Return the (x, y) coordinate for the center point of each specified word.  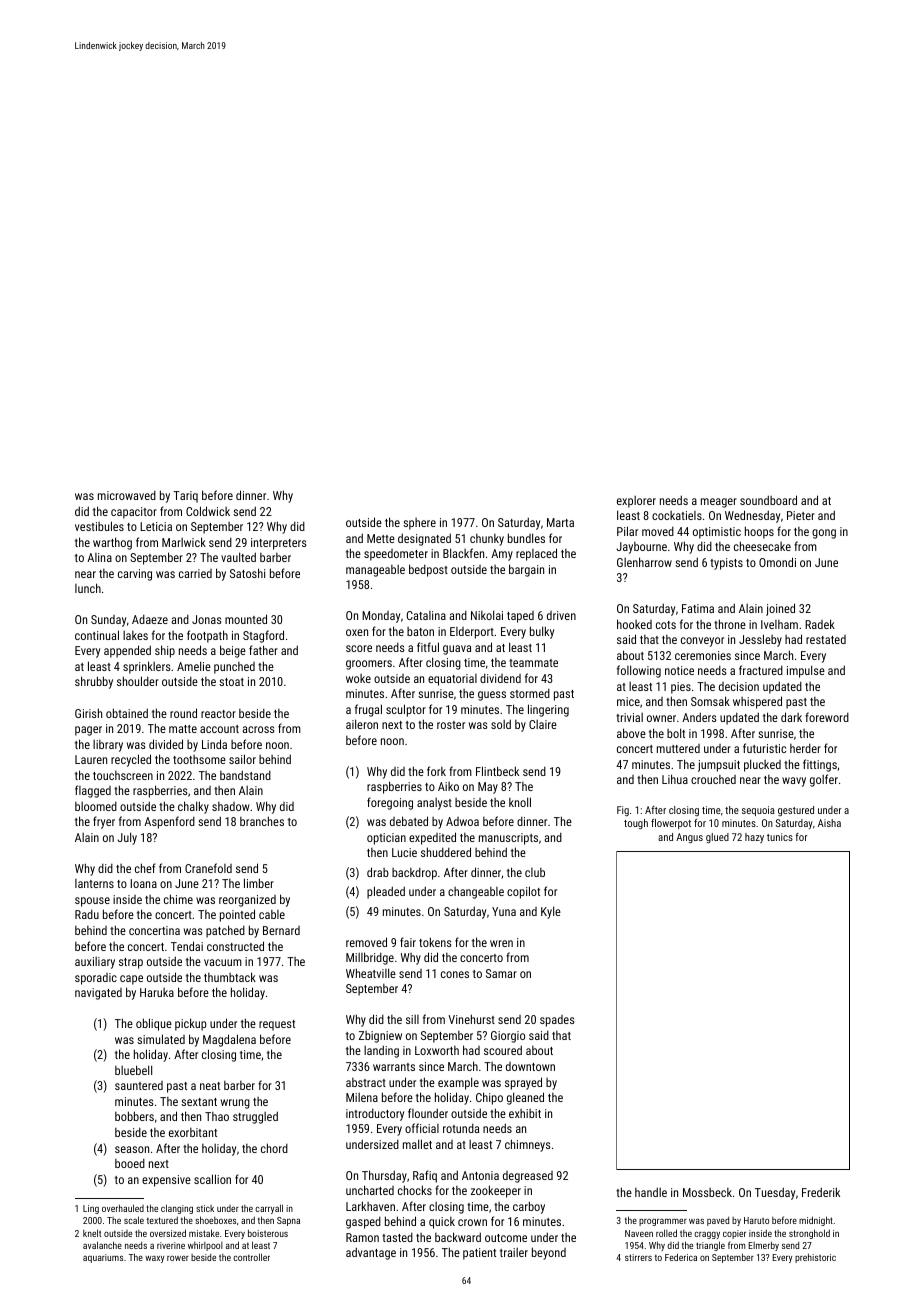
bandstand (245, 775)
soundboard (768, 500)
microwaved (127, 495)
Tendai (187, 946)
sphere (419, 524)
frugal (368, 710)
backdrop (414, 874)
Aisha (829, 823)
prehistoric (815, 1258)
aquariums (103, 1258)
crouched (713, 779)
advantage (371, 1253)
